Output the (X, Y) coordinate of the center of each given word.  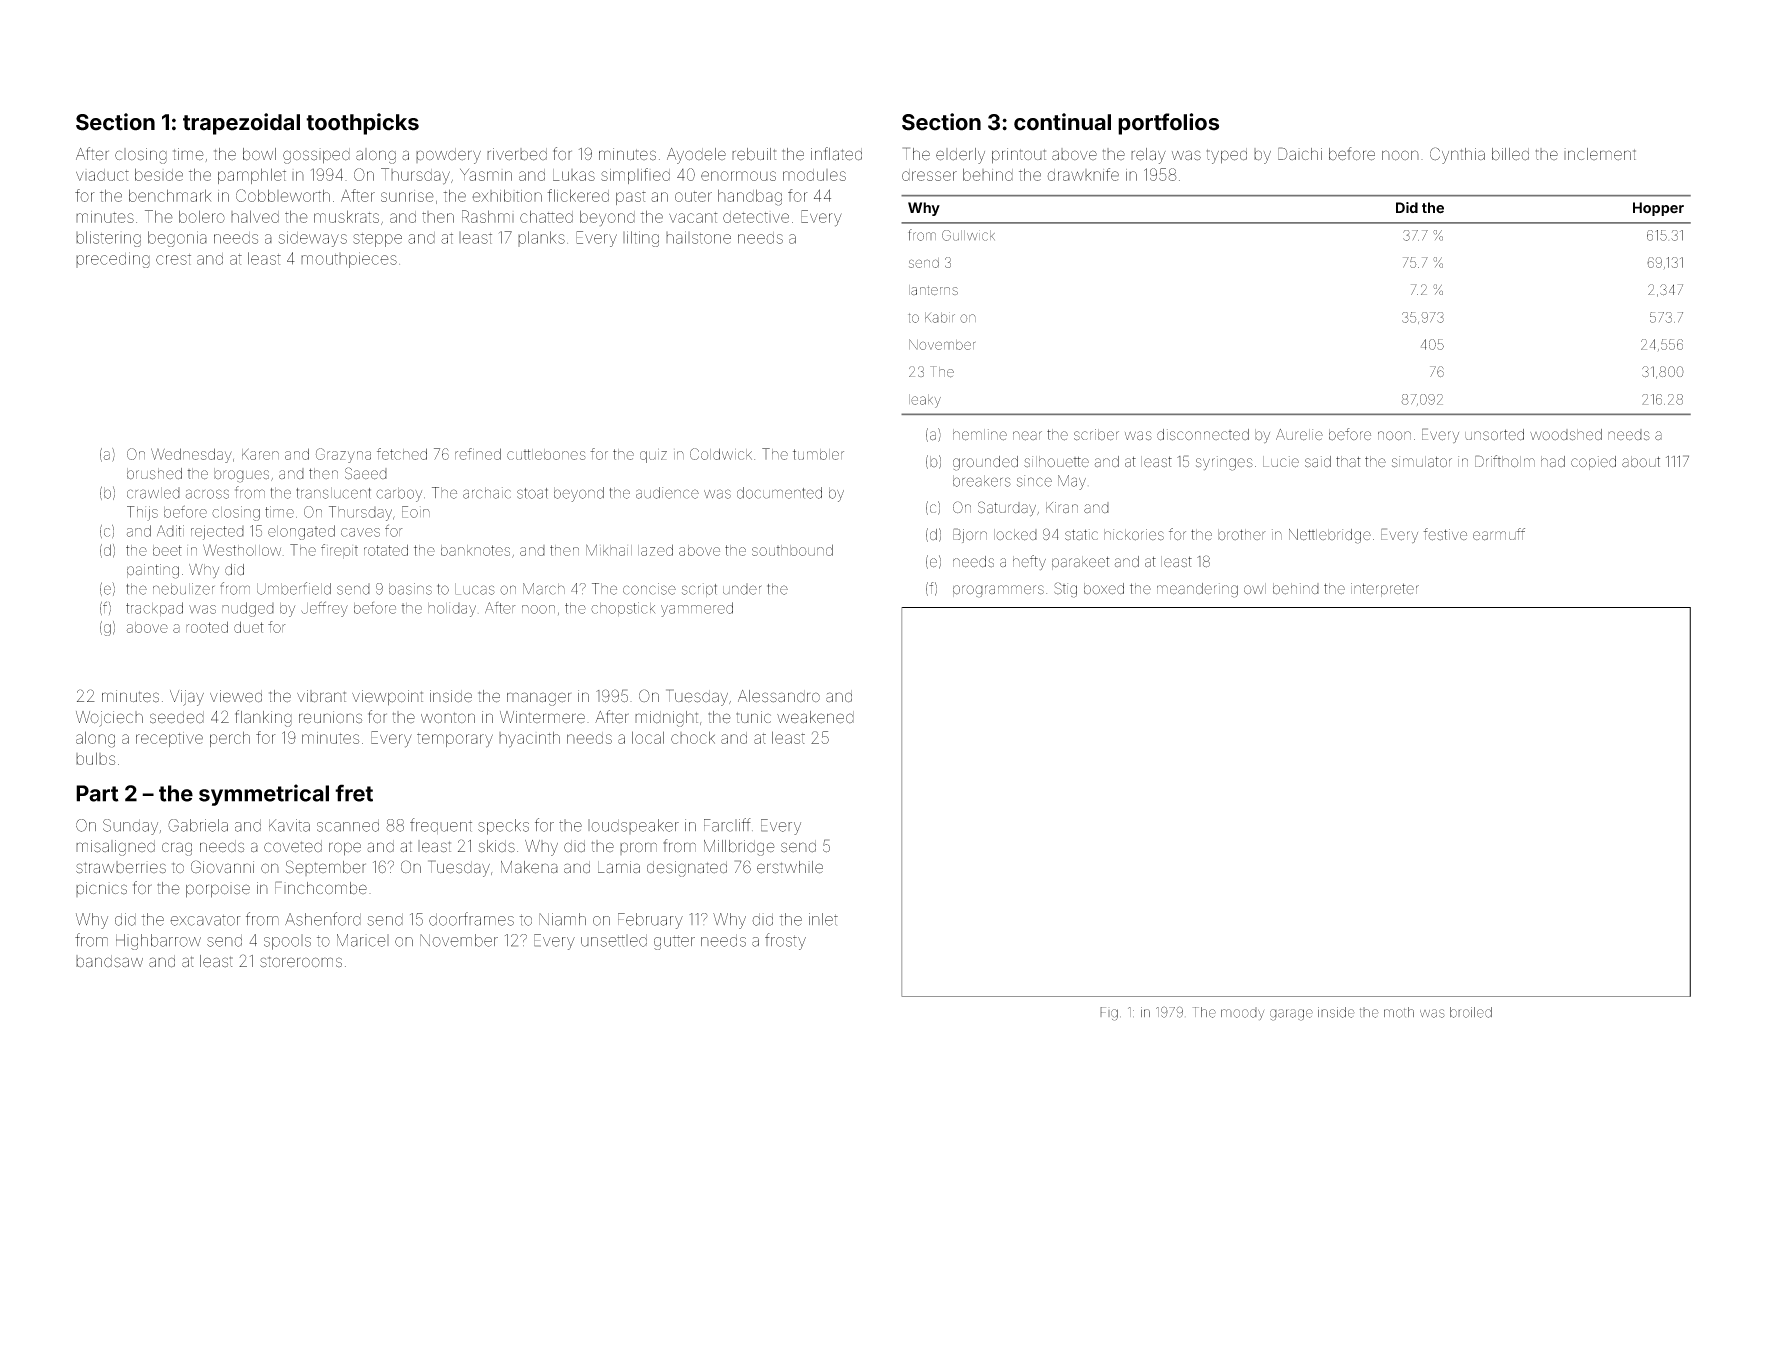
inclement (1600, 154)
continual (1062, 122)
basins (410, 589)
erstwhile (790, 867)
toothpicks (362, 124)
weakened (815, 717)
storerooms (301, 962)
